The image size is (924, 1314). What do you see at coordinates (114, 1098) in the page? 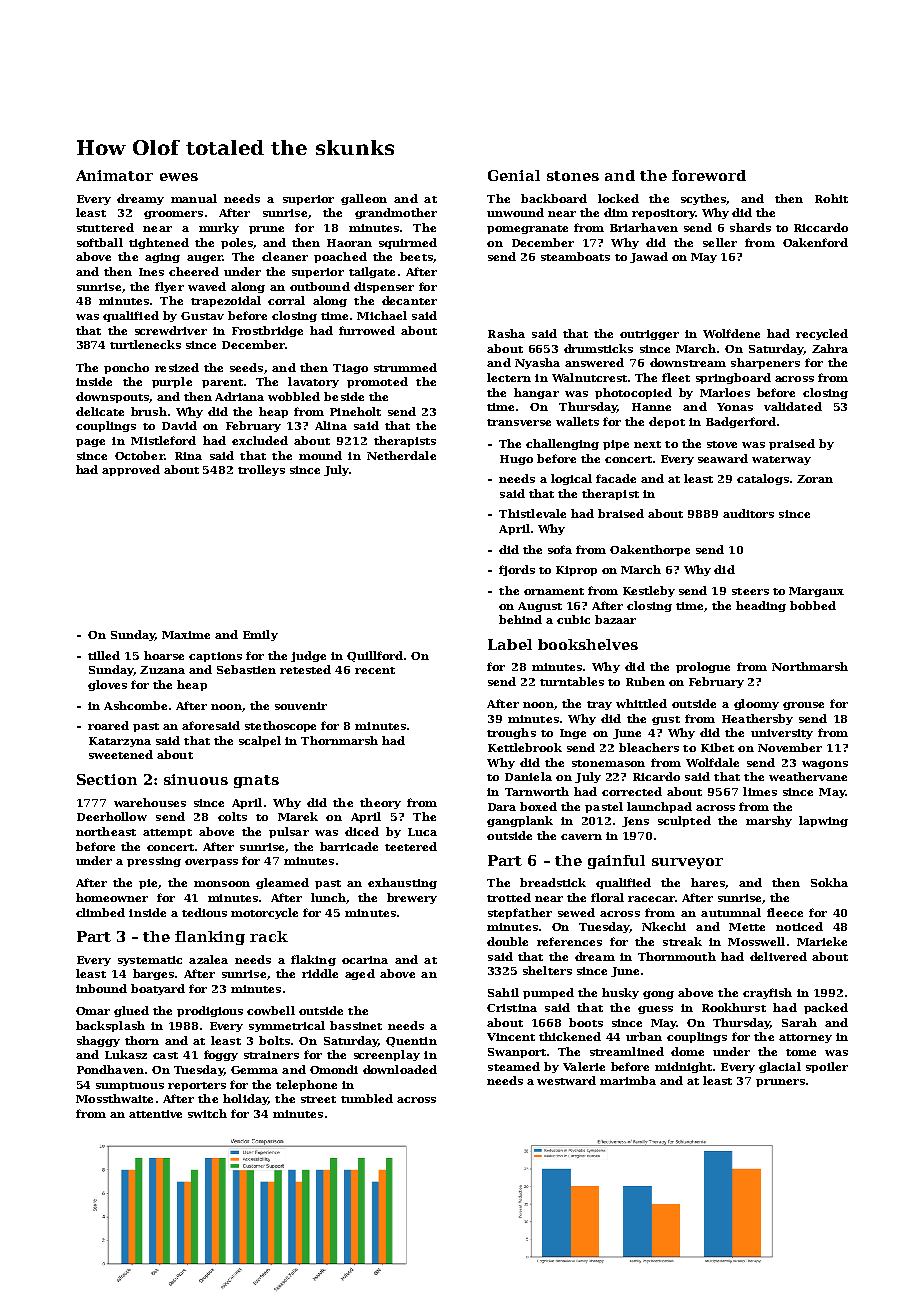
I see `Mossthwaite` at bounding box center [114, 1098].
